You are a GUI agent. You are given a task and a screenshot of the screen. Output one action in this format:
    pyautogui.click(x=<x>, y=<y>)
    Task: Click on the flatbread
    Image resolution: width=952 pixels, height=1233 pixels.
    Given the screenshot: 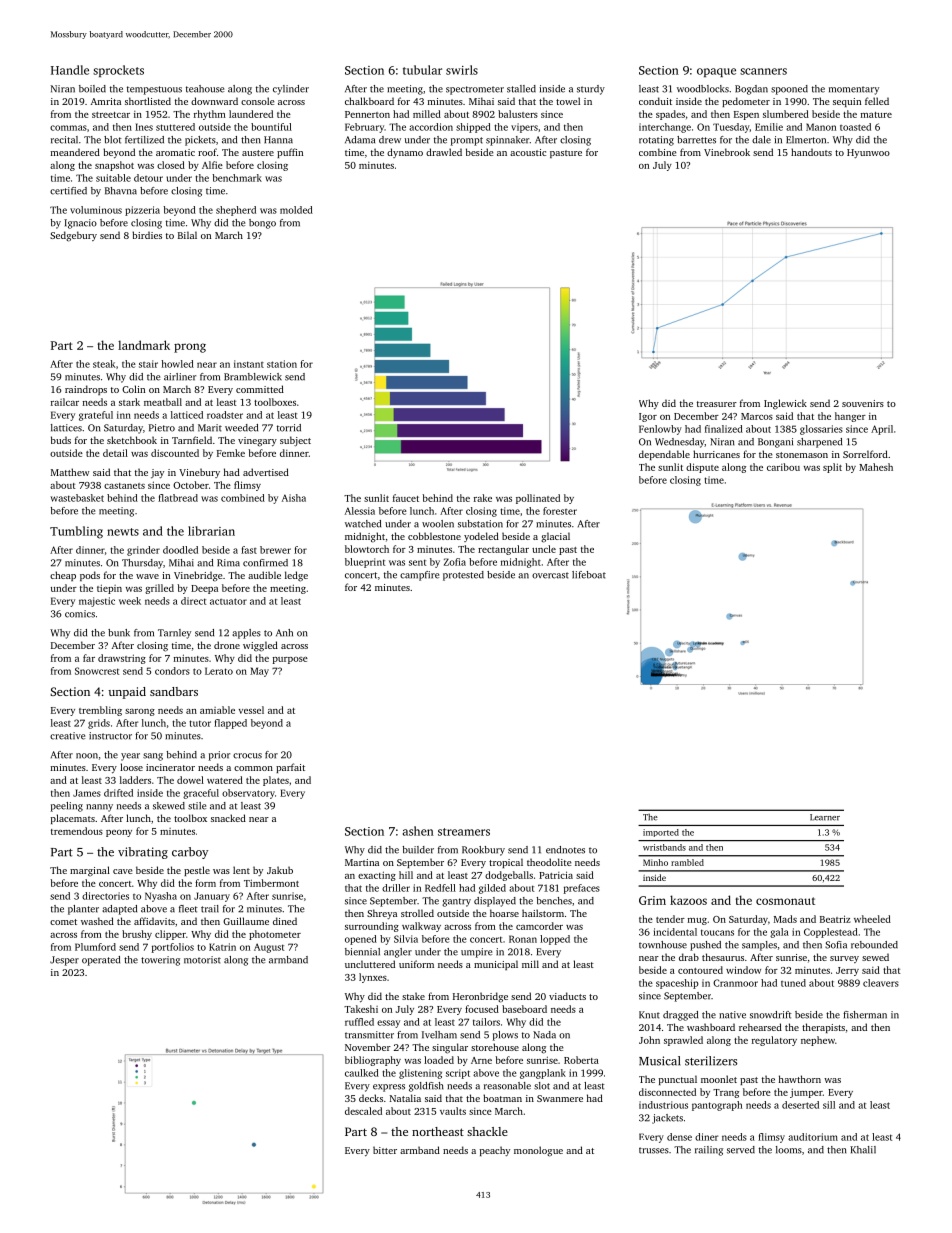 What is the action you would take?
    pyautogui.click(x=178, y=498)
